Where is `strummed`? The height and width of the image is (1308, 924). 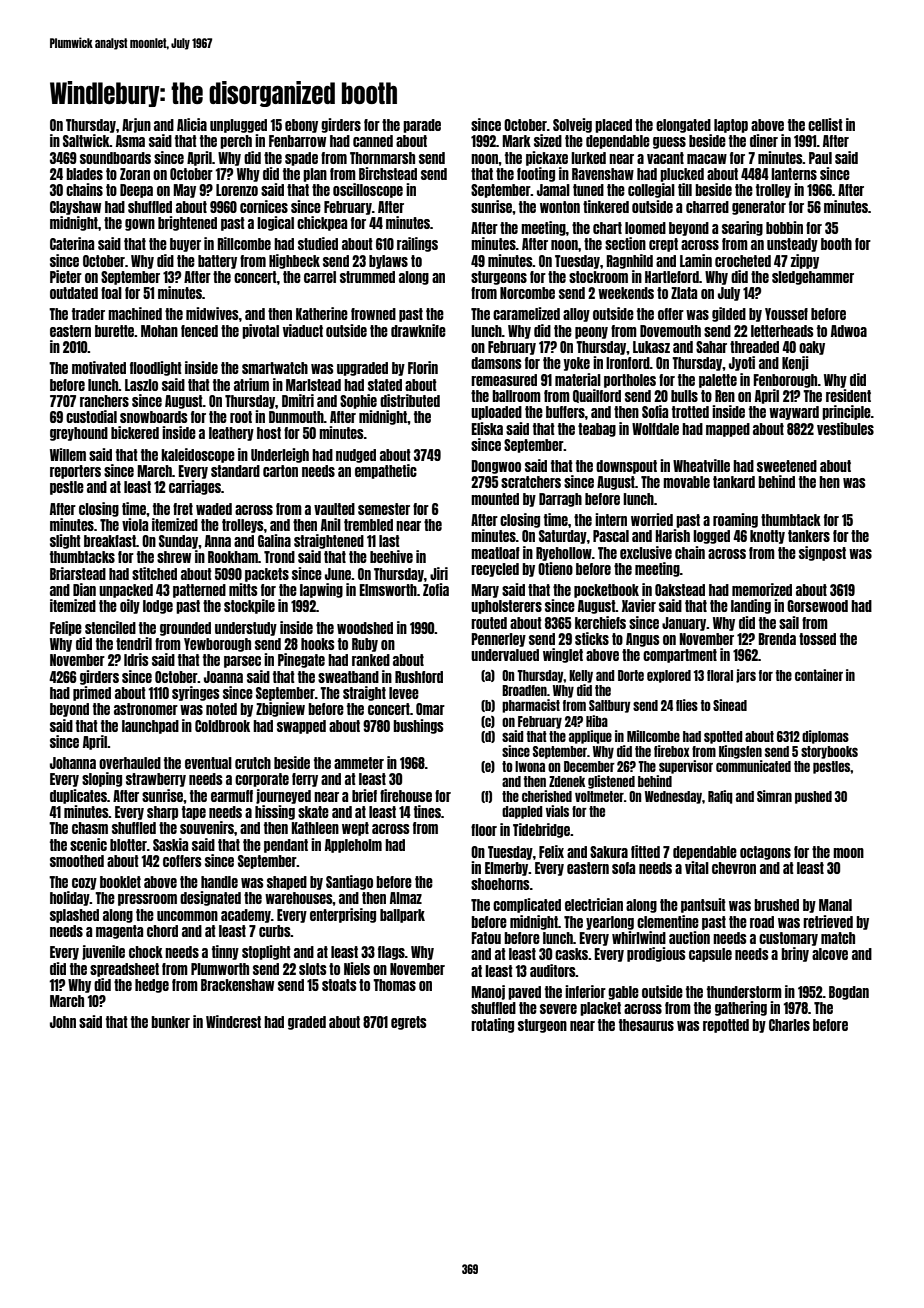 strummed is located at coordinates (367, 277).
